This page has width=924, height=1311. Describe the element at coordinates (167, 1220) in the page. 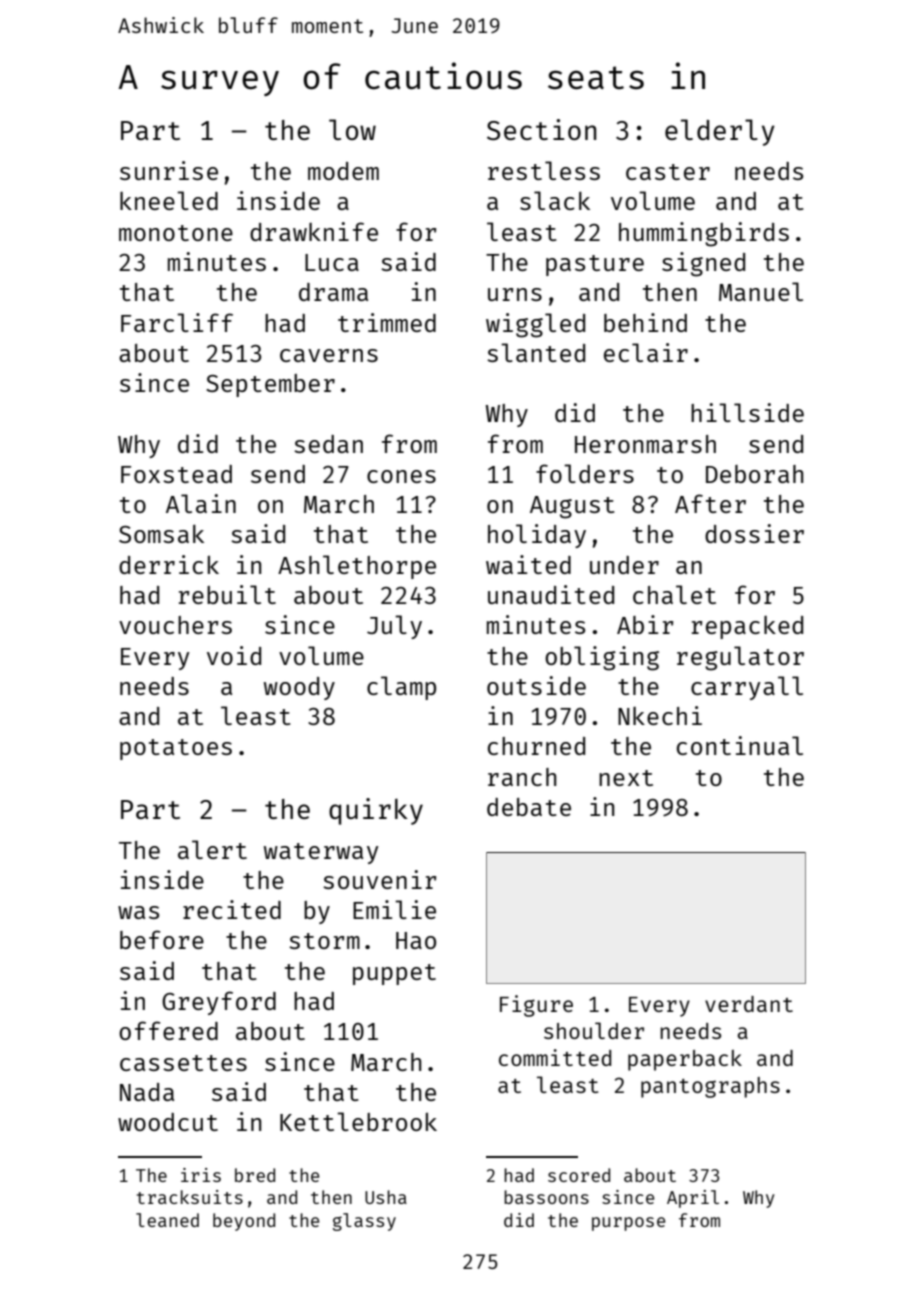

I see `leaned` at that location.
